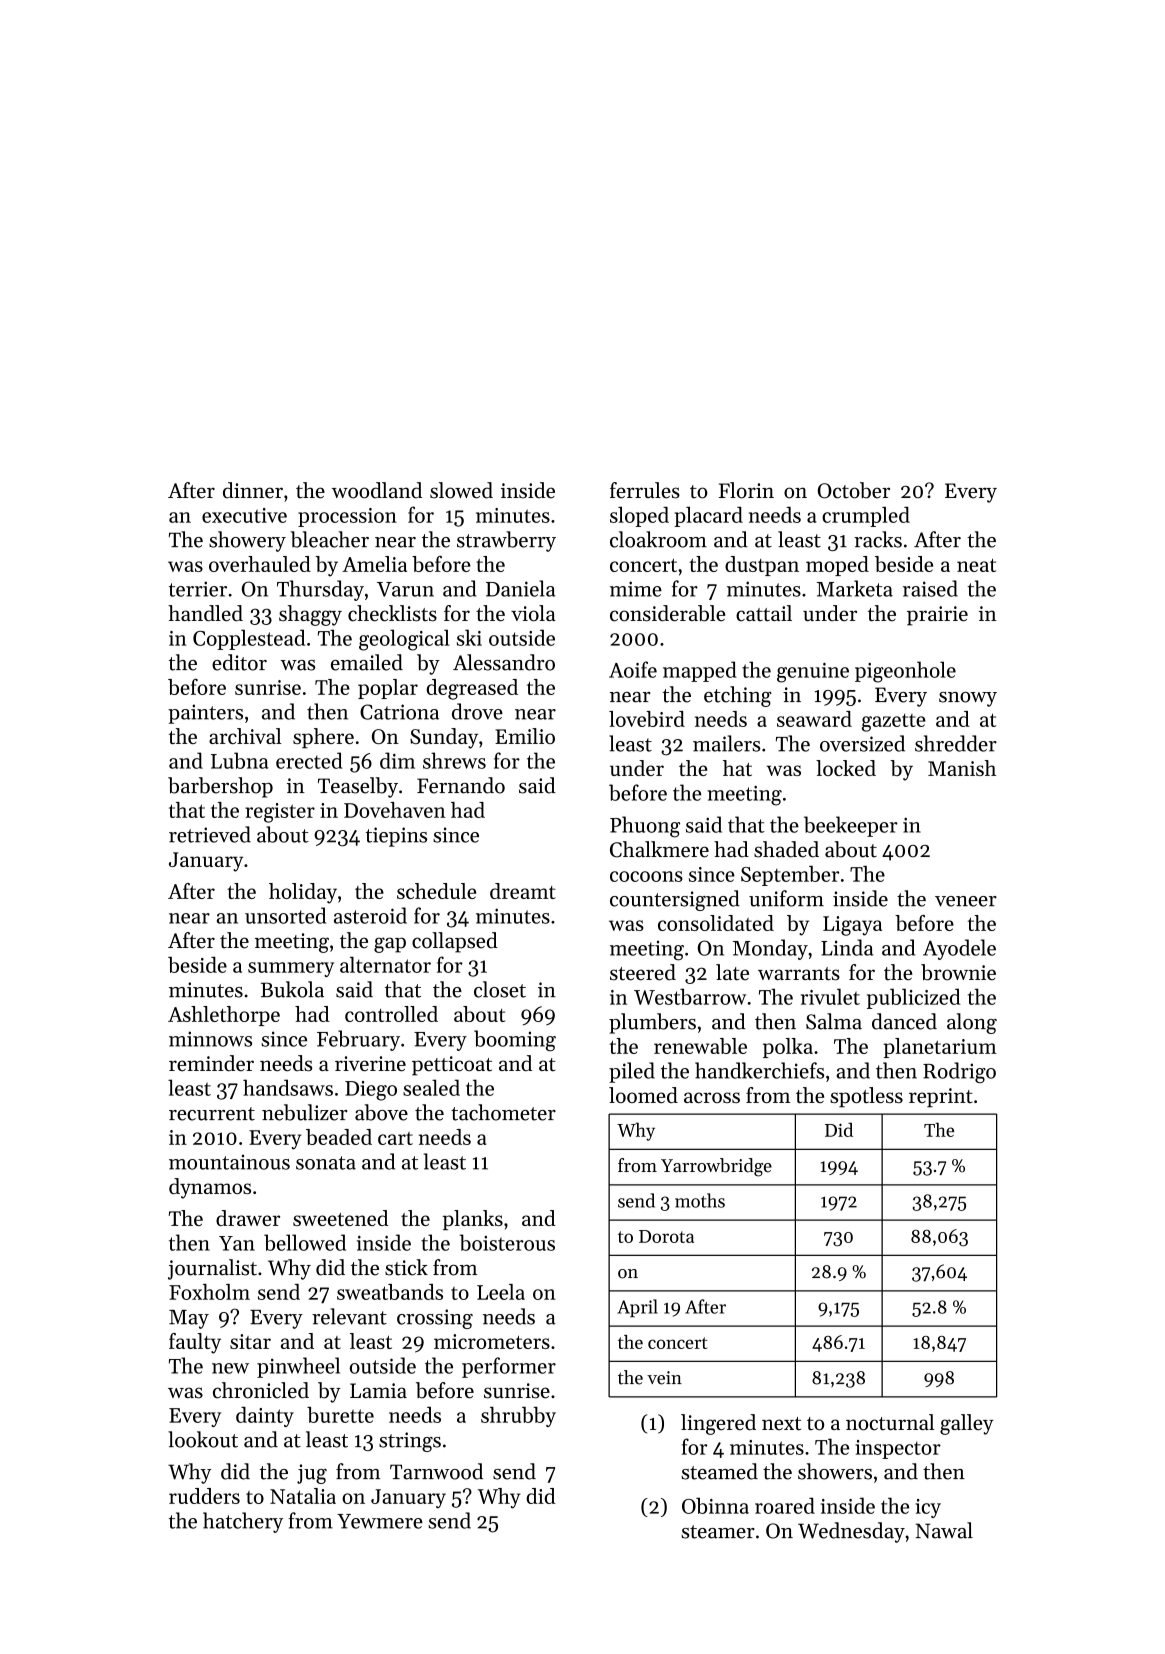  Describe the element at coordinates (854, 490) in the document. I see `October` at that location.
